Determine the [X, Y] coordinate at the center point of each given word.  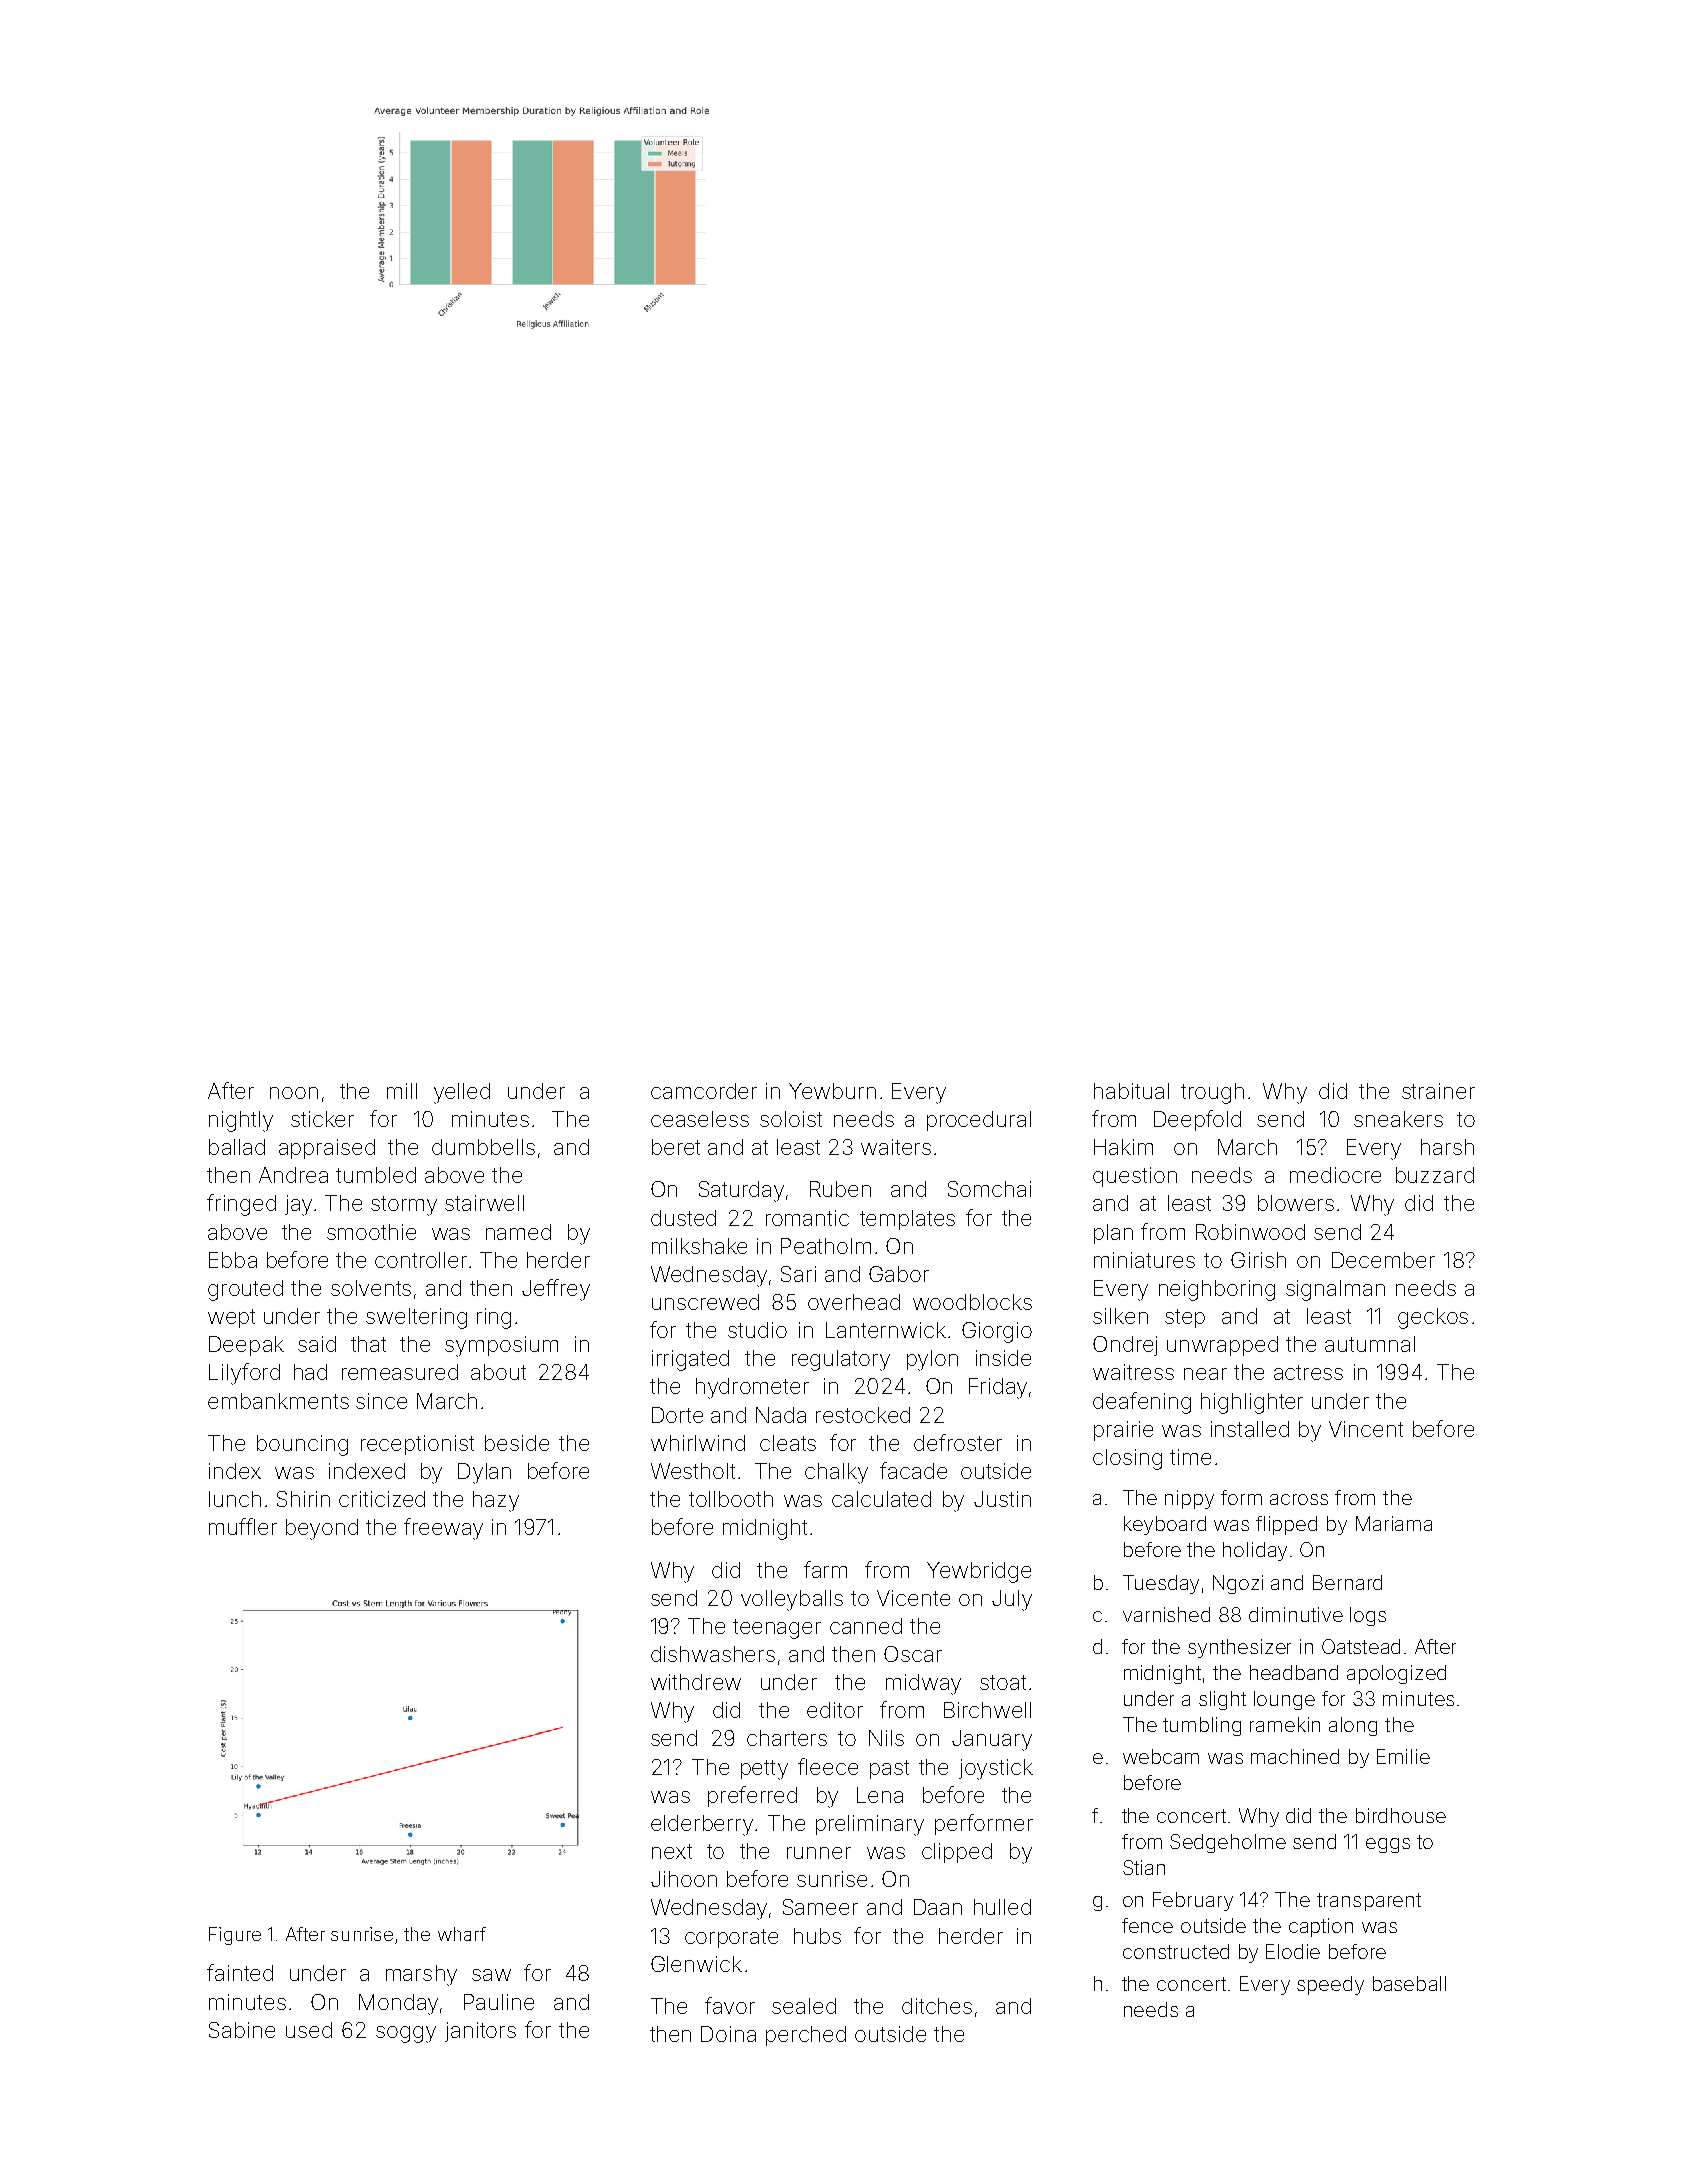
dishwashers [713, 1654]
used [309, 2030]
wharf [462, 1934]
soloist [791, 1119]
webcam [1161, 1756]
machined [1295, 1756]
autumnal [1370, 1344]
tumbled [376, 1175]
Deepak [246, 1346]
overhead [854, 1302]
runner [819, 1853]
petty [764, 1770]
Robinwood [1250, 1232]
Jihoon [684, 1879]
